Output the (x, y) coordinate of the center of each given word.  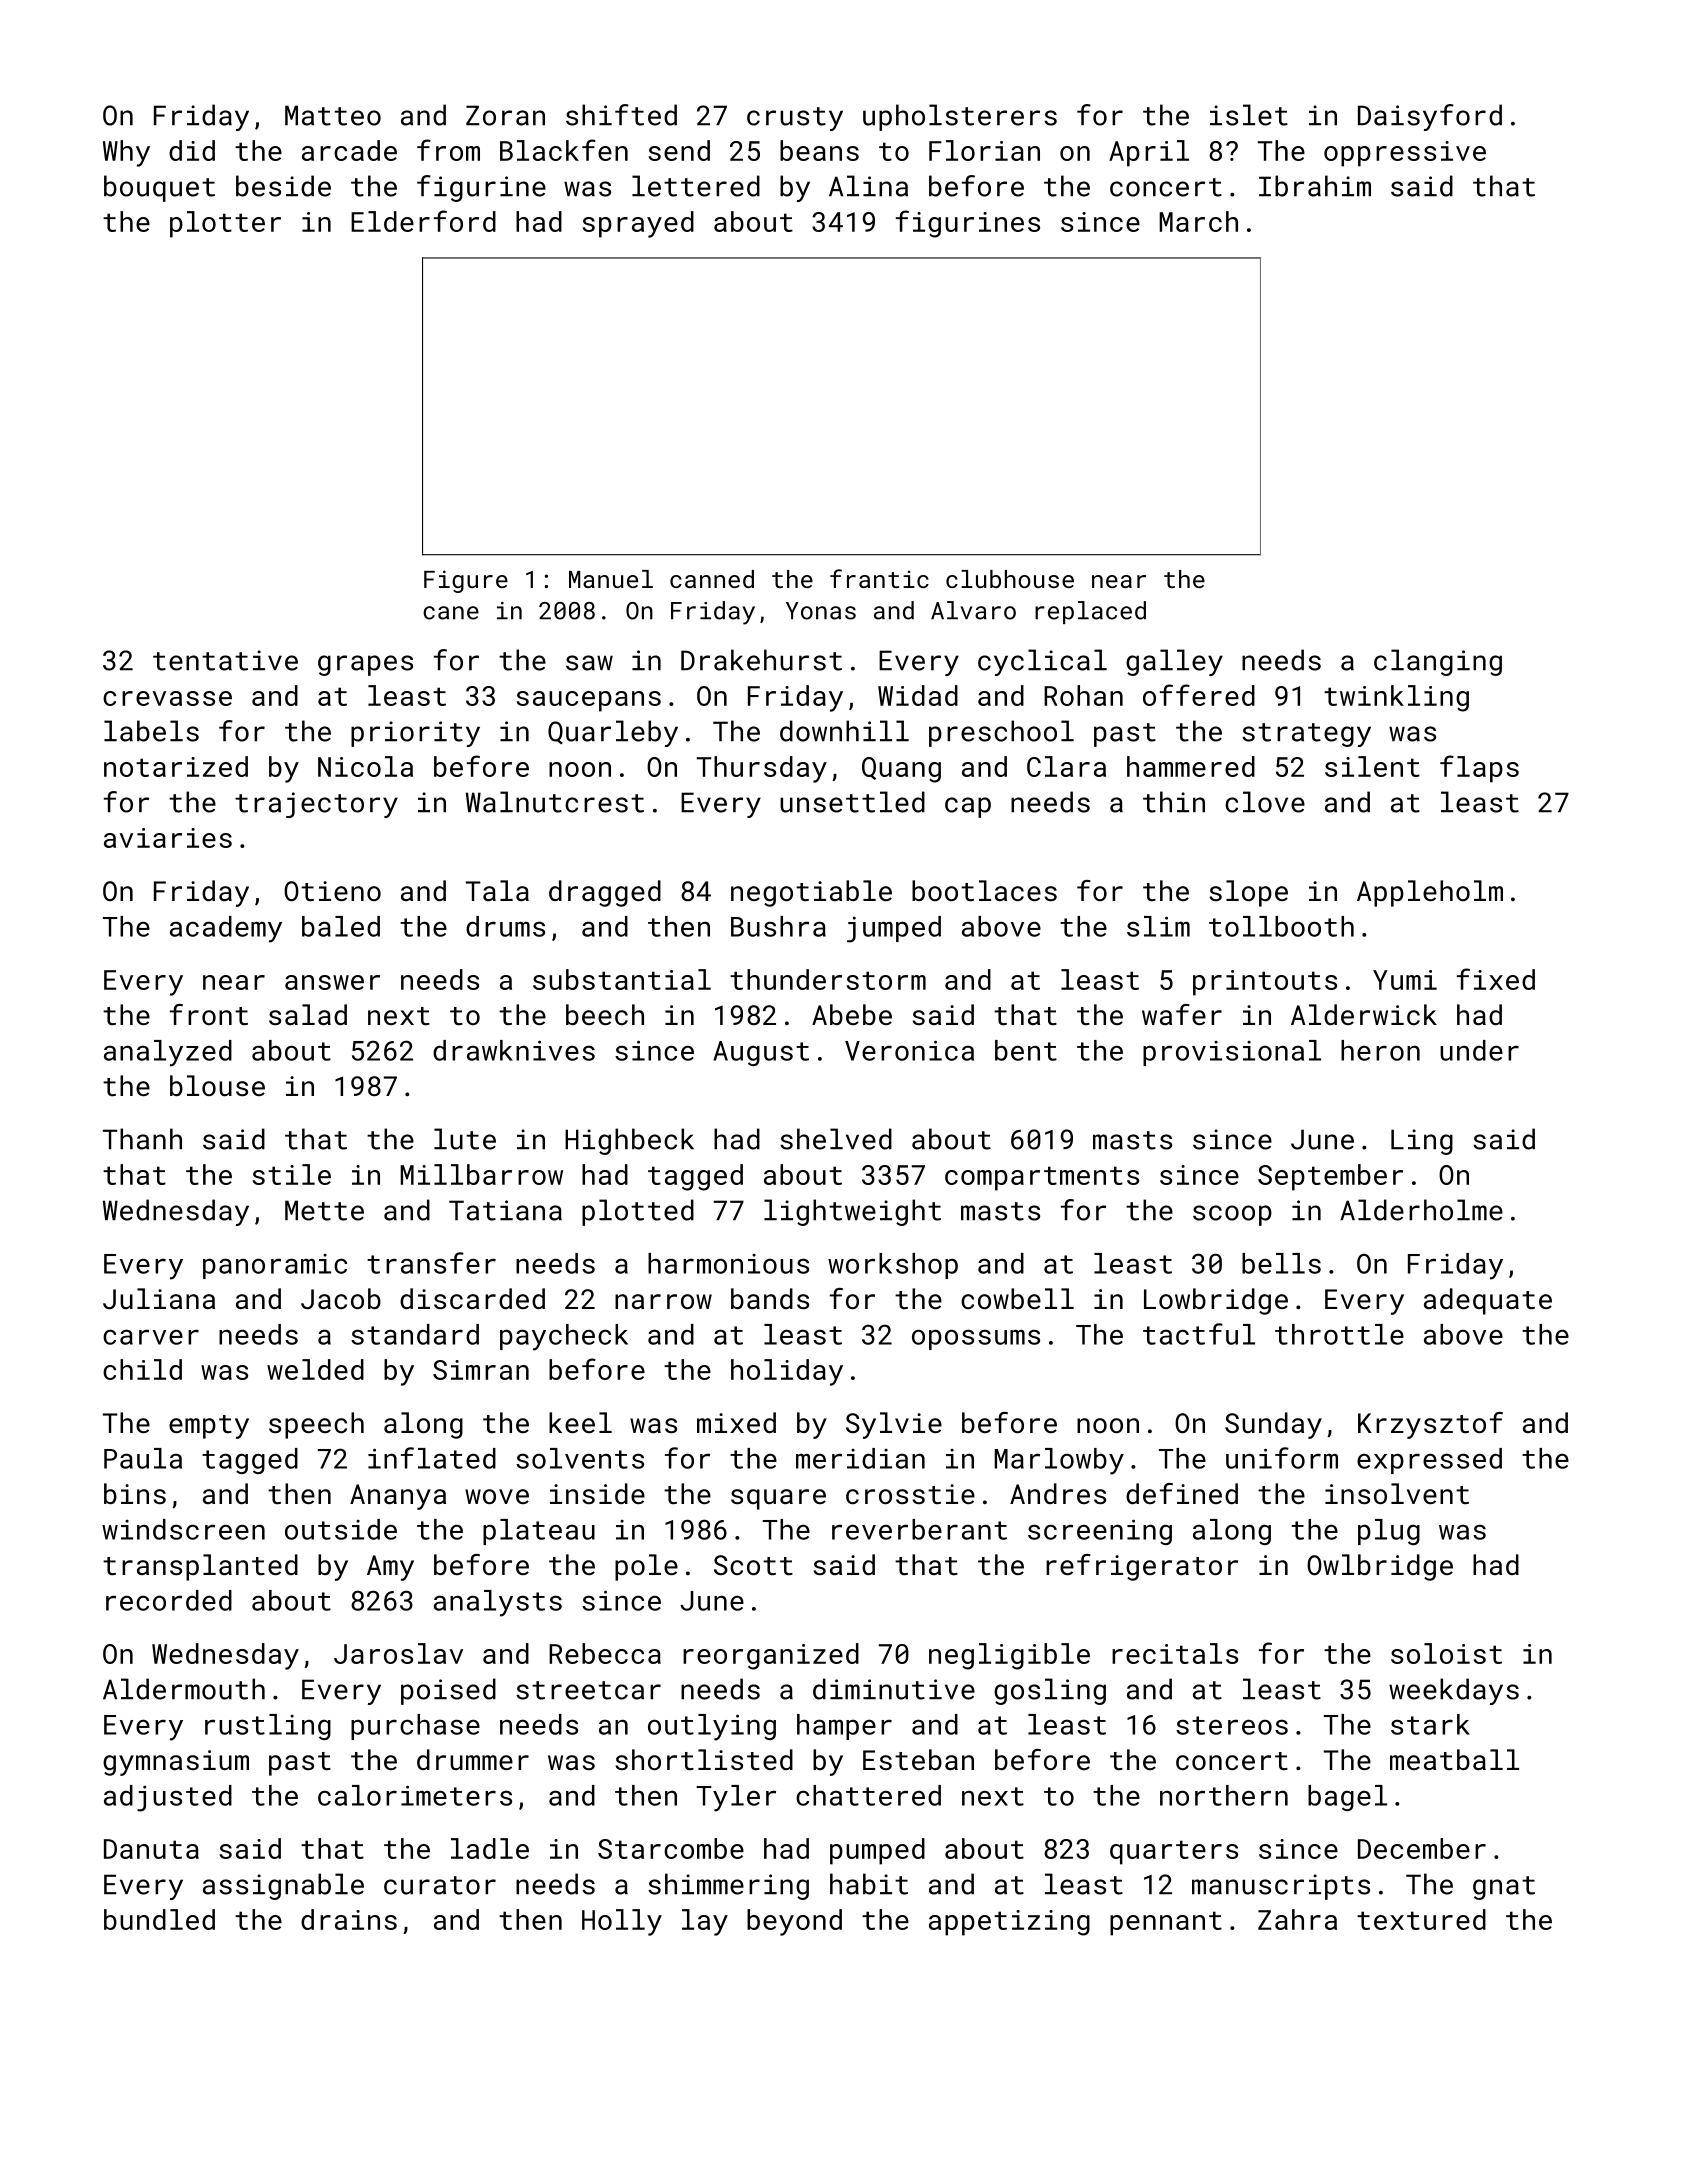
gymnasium (176, 1763)
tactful (1199, 1334)
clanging (1438, 662)
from (448, 150)
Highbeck (629, 1141)
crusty (795, 119)
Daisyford (1430, 117)
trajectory (316, 805)
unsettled (852, 802)
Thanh (142, 1139)
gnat (1504, 1888)
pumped (877, 1851)
